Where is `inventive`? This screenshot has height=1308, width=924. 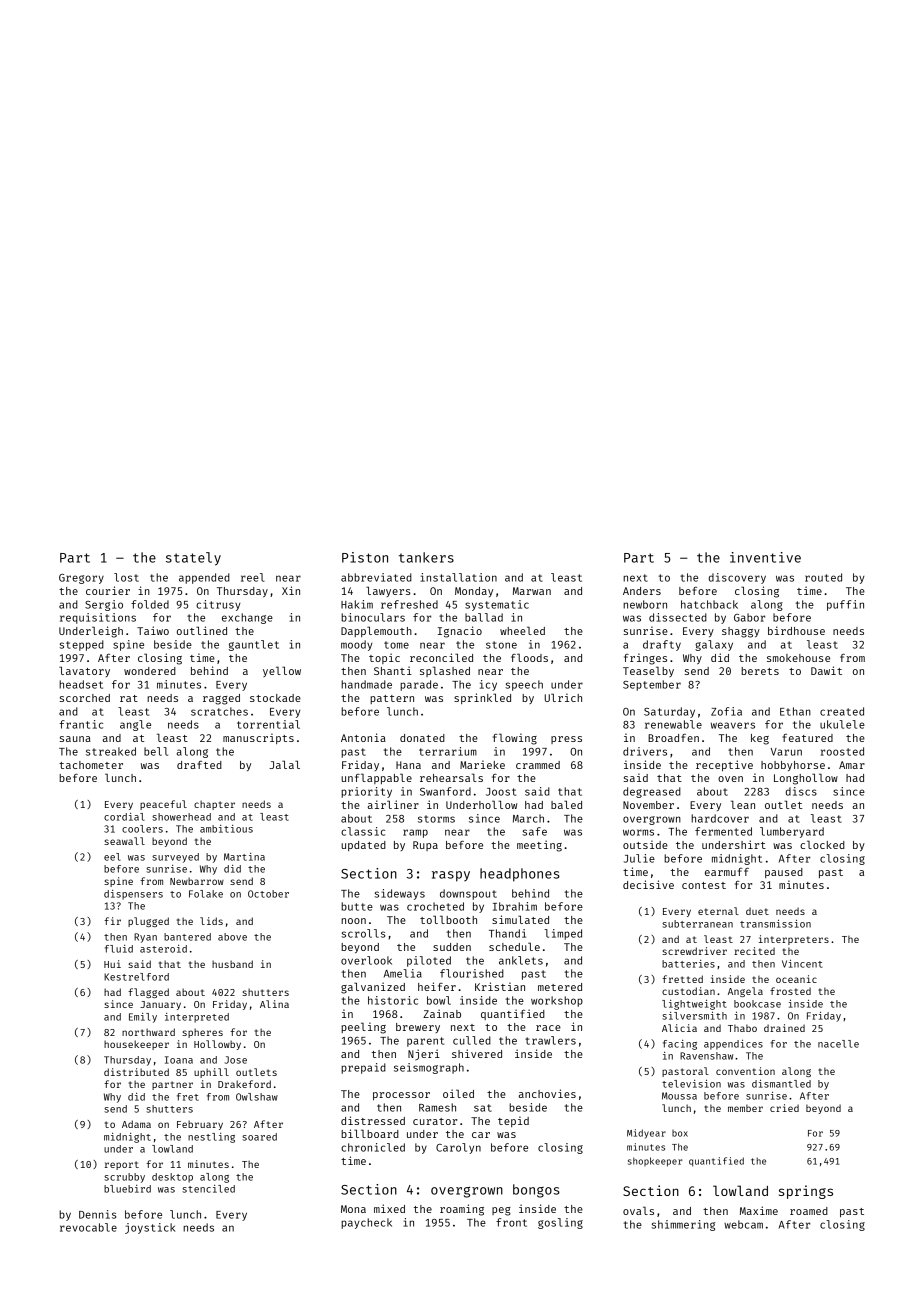
inventive is located at coordinates (765, 557).
